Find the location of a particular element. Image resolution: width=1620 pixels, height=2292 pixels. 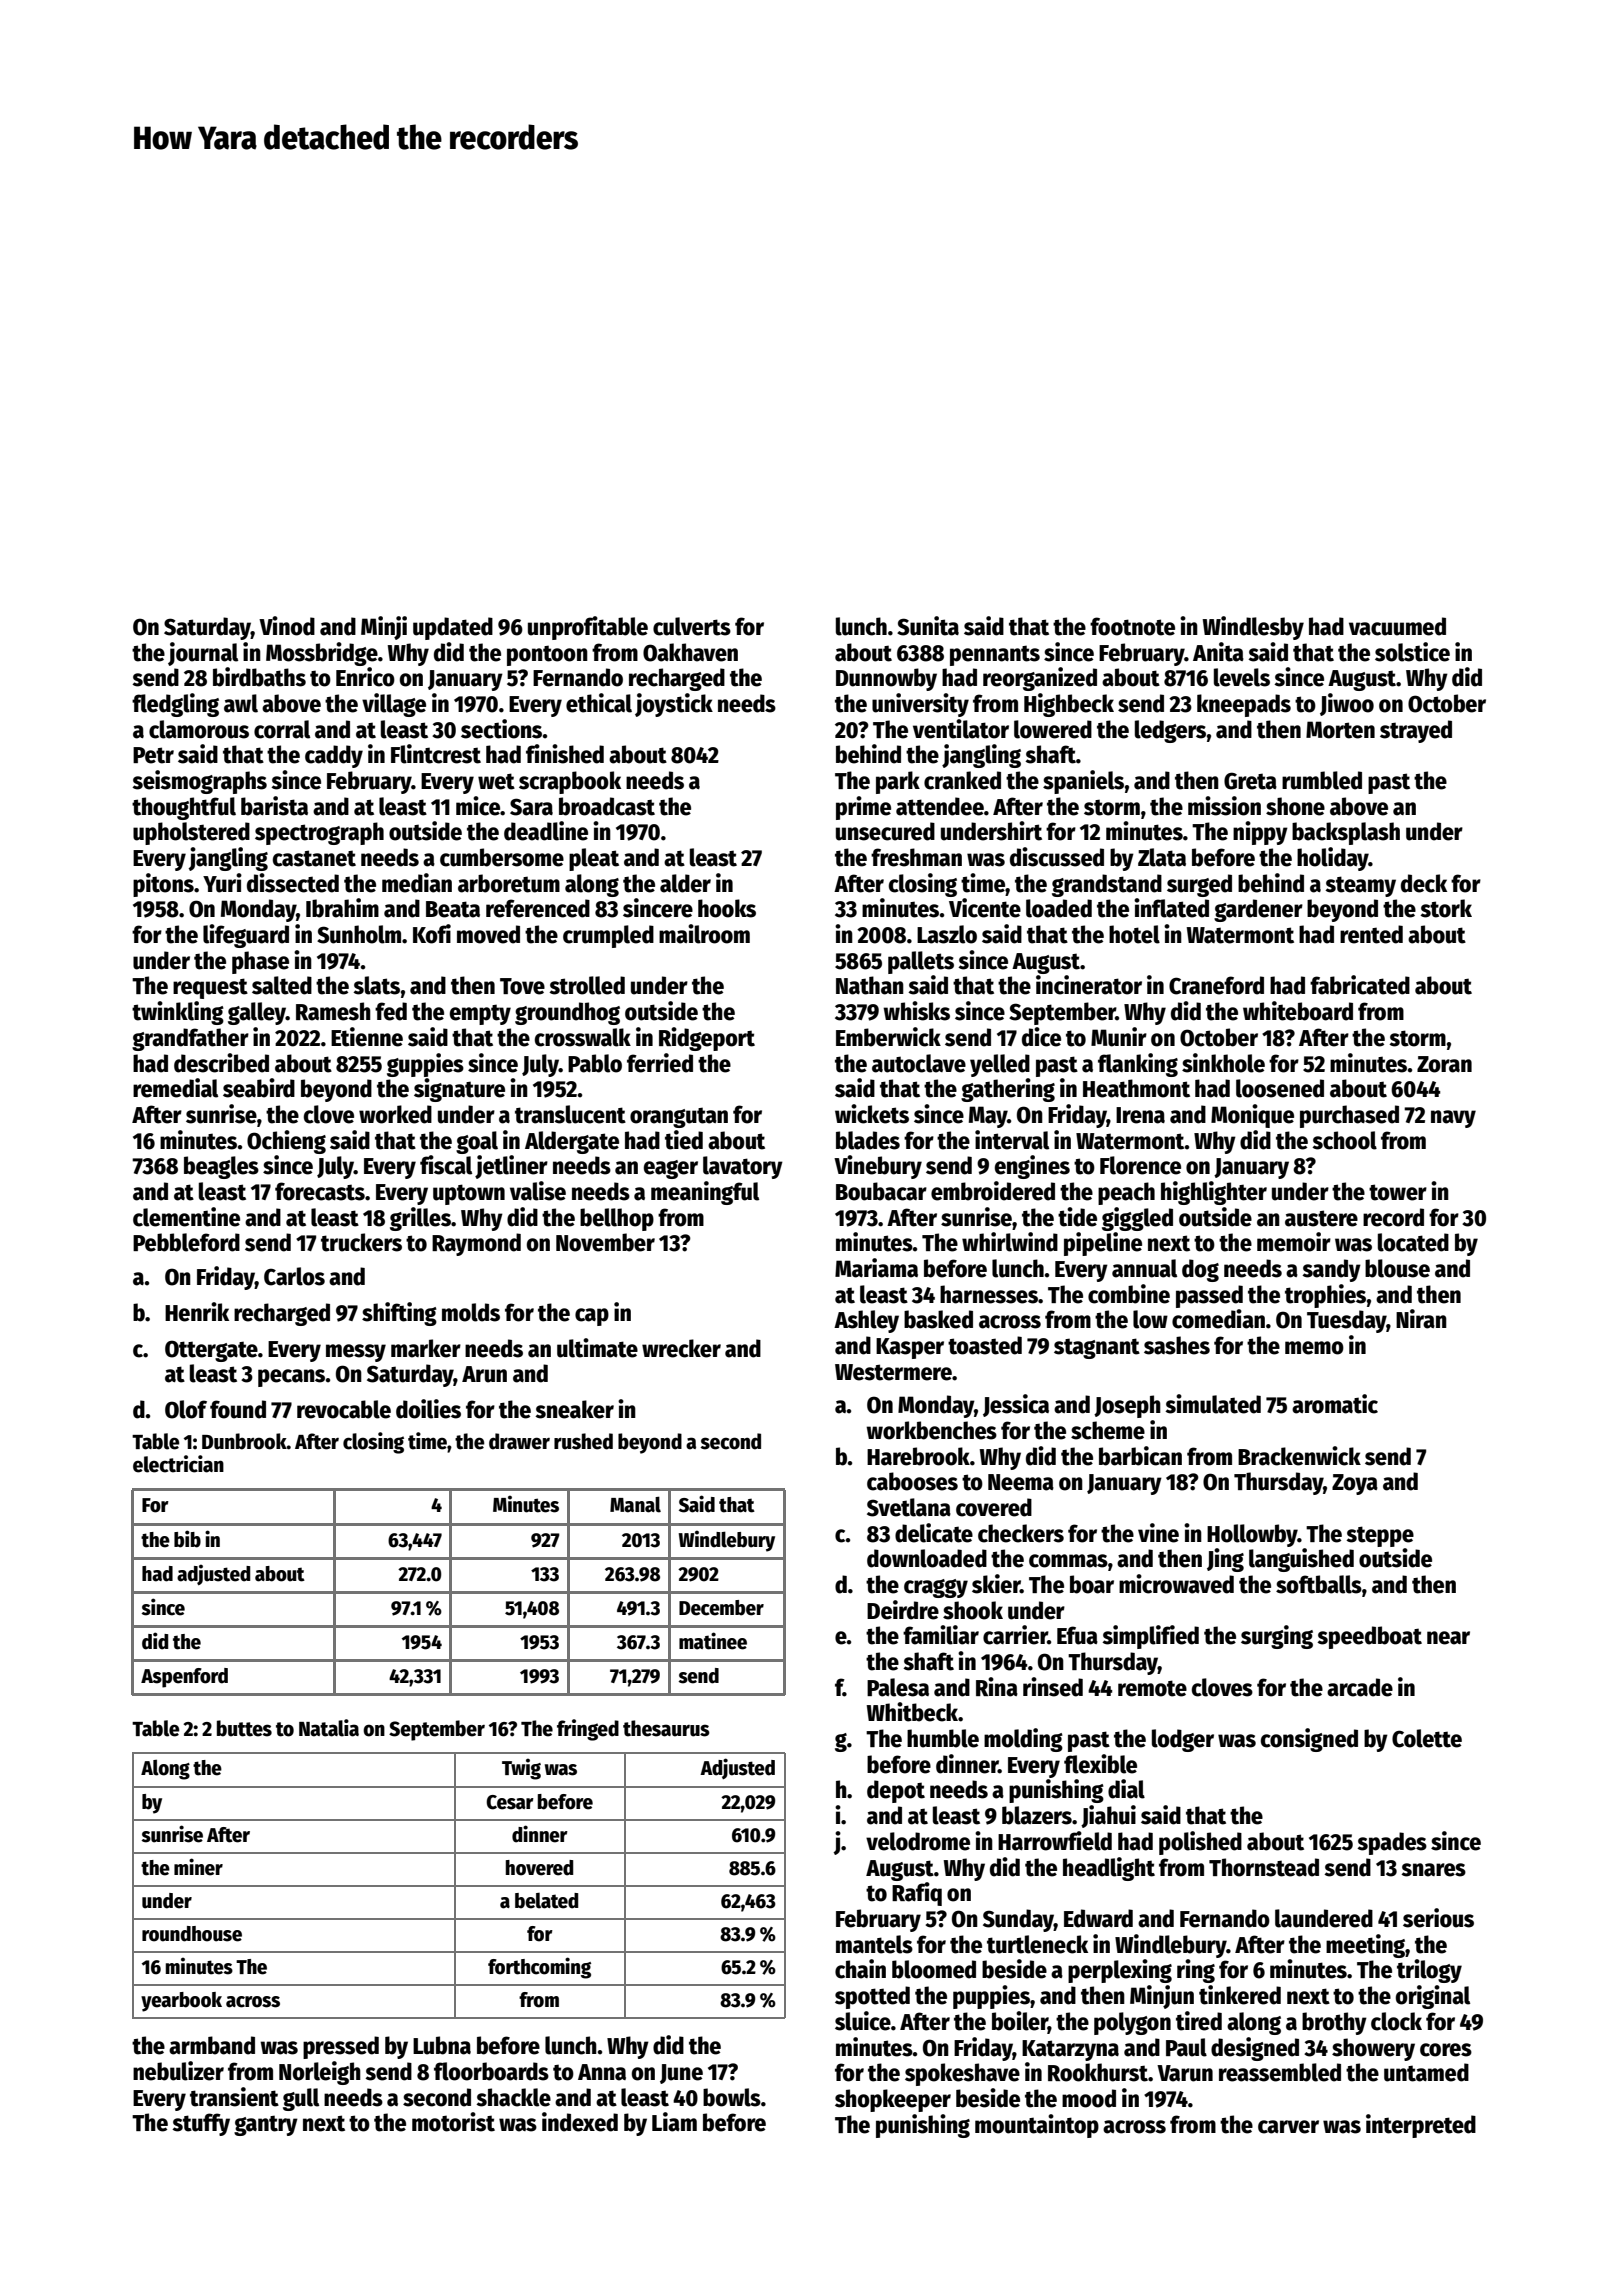

vacuumed is located at coordinates (1397, 626).
